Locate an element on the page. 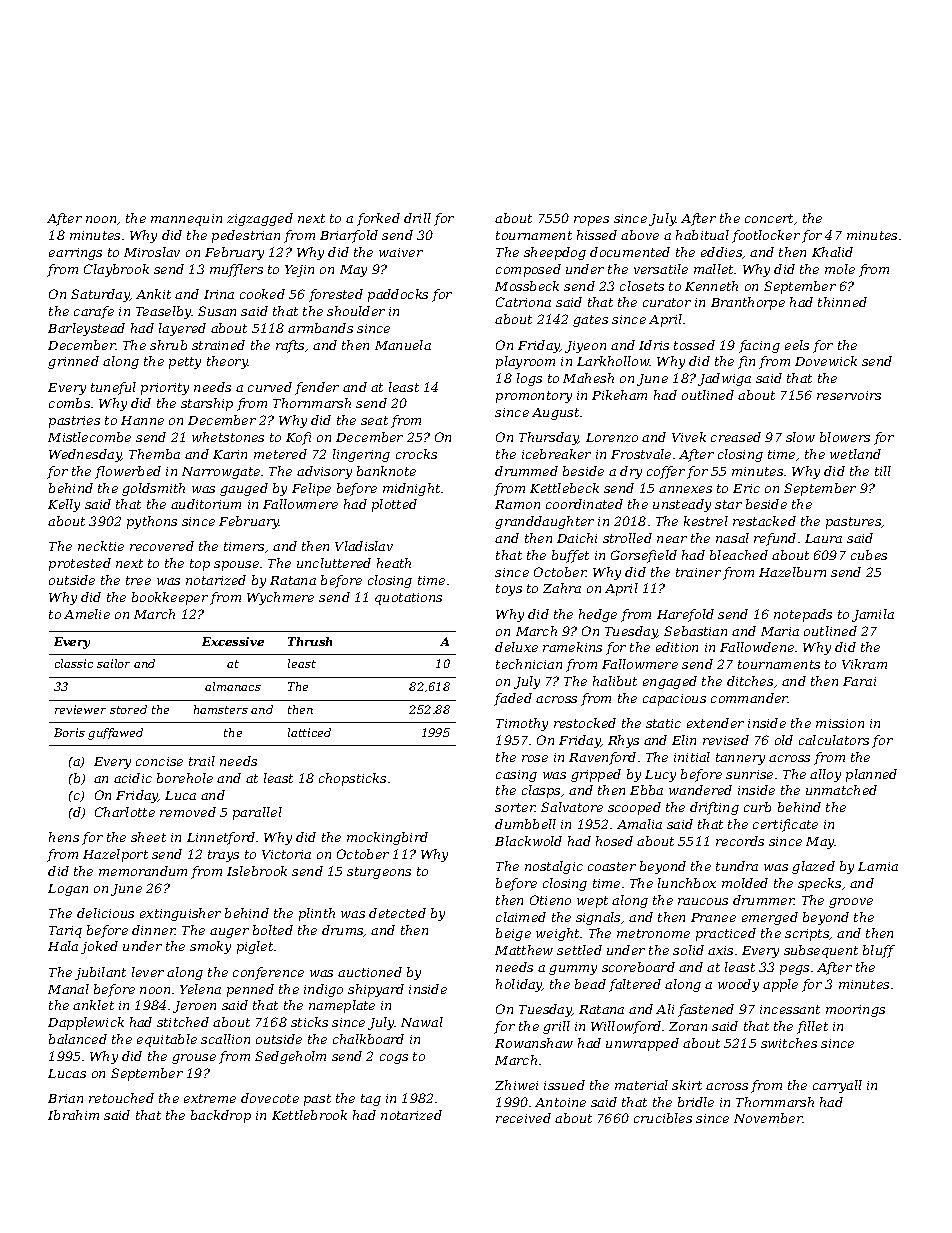  crucibles is located at coordinates (663, 1118).
